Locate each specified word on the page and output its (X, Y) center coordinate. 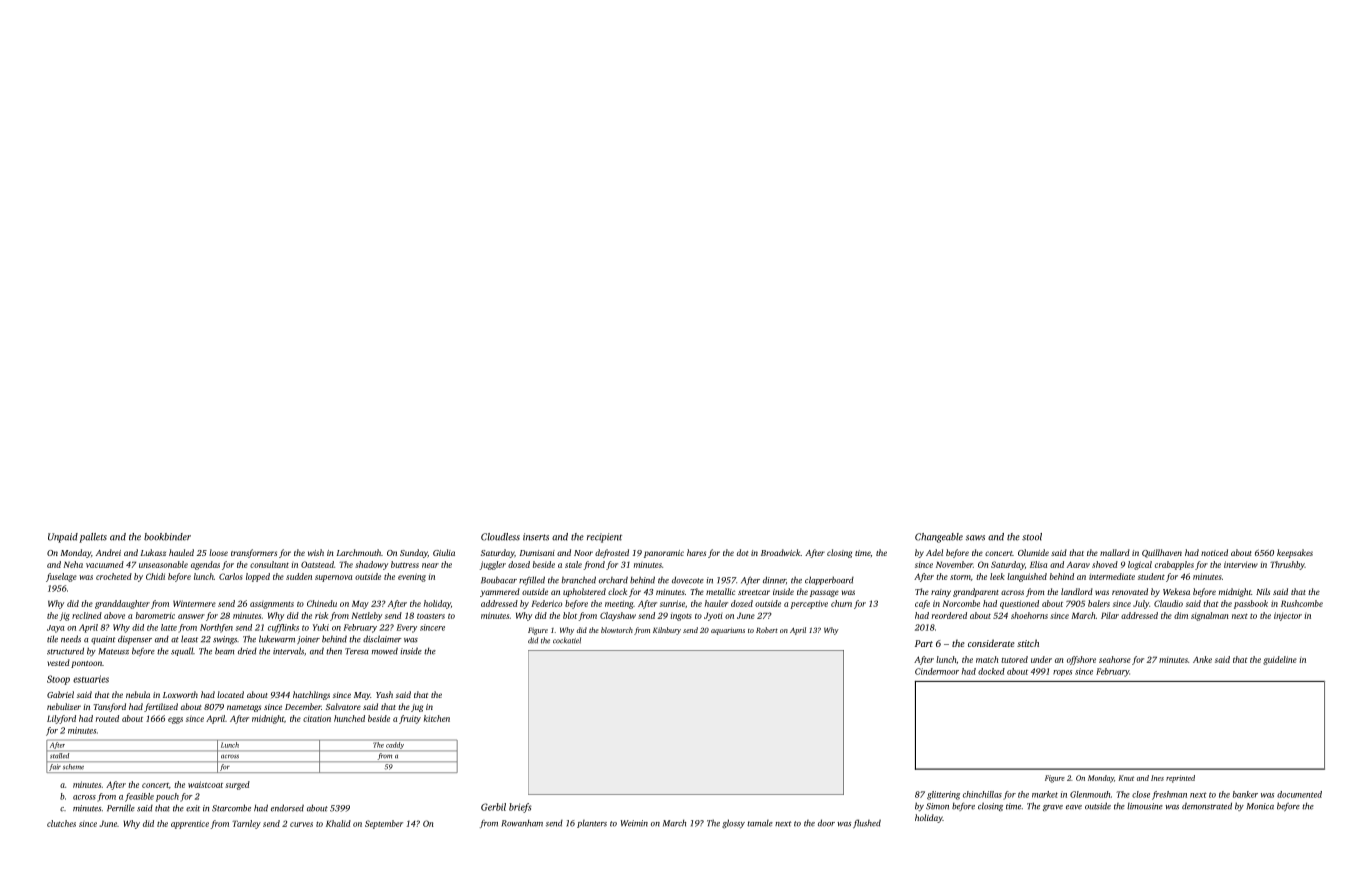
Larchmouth (358, 552)
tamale (760, 823)
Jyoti (713, 616)
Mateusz (114, 651)
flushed (867, 823)
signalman (1210, 616)
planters (592, 824)
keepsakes (1295, 553)
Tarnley (246, 824)
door (826, 823)
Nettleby (366, 616)
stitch (1028, 643)
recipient (604, 538)
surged (237, 785)
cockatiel (567, 640)
